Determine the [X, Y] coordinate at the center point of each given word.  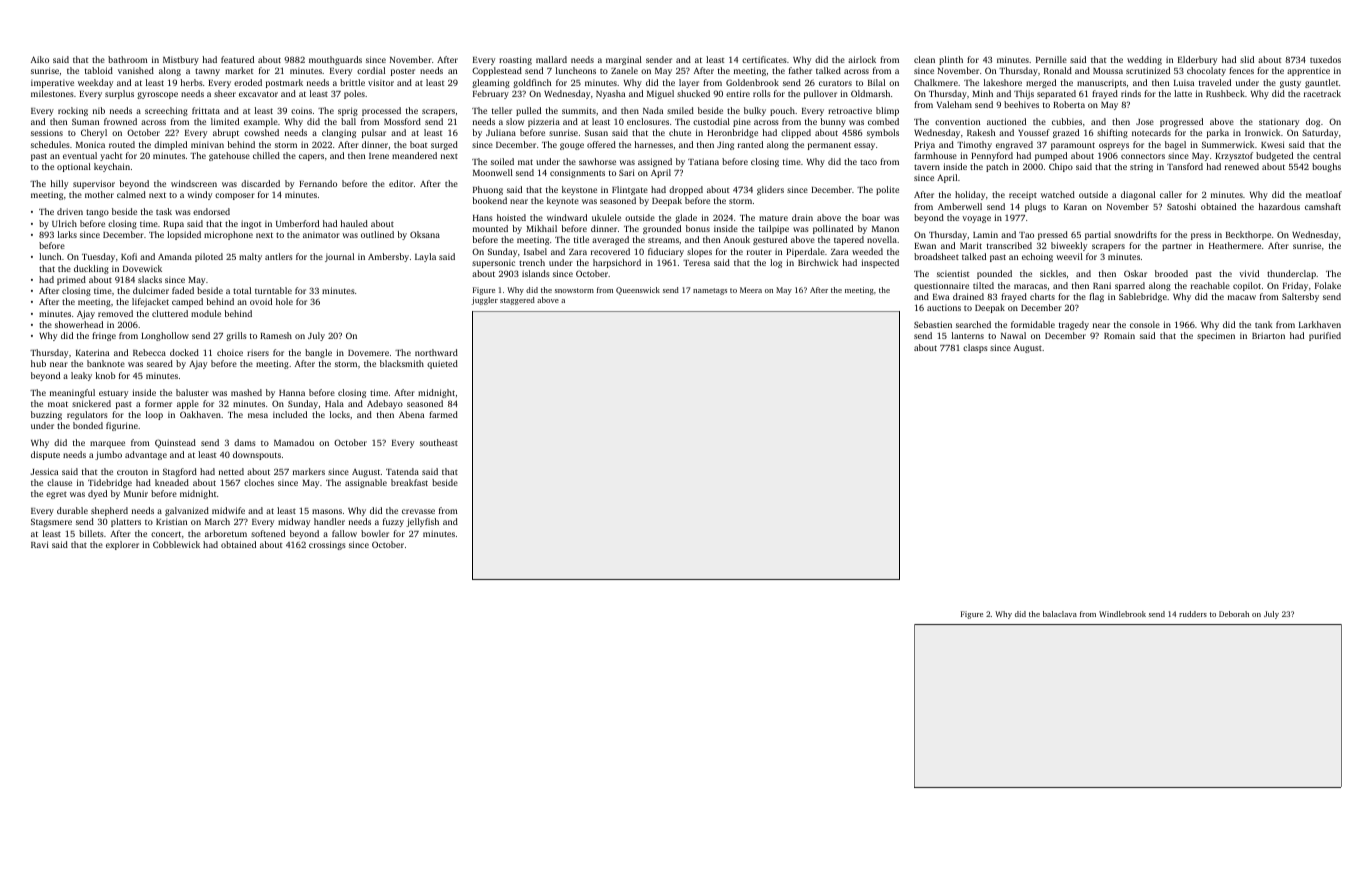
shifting [1112, 133]
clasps [975, 348]
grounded [662, 229]
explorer [122, 545]
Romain [1119, 335]
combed [883, 121]
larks [67, 234]
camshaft [1323, 206]
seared [160, 363]
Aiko [40, 59]
